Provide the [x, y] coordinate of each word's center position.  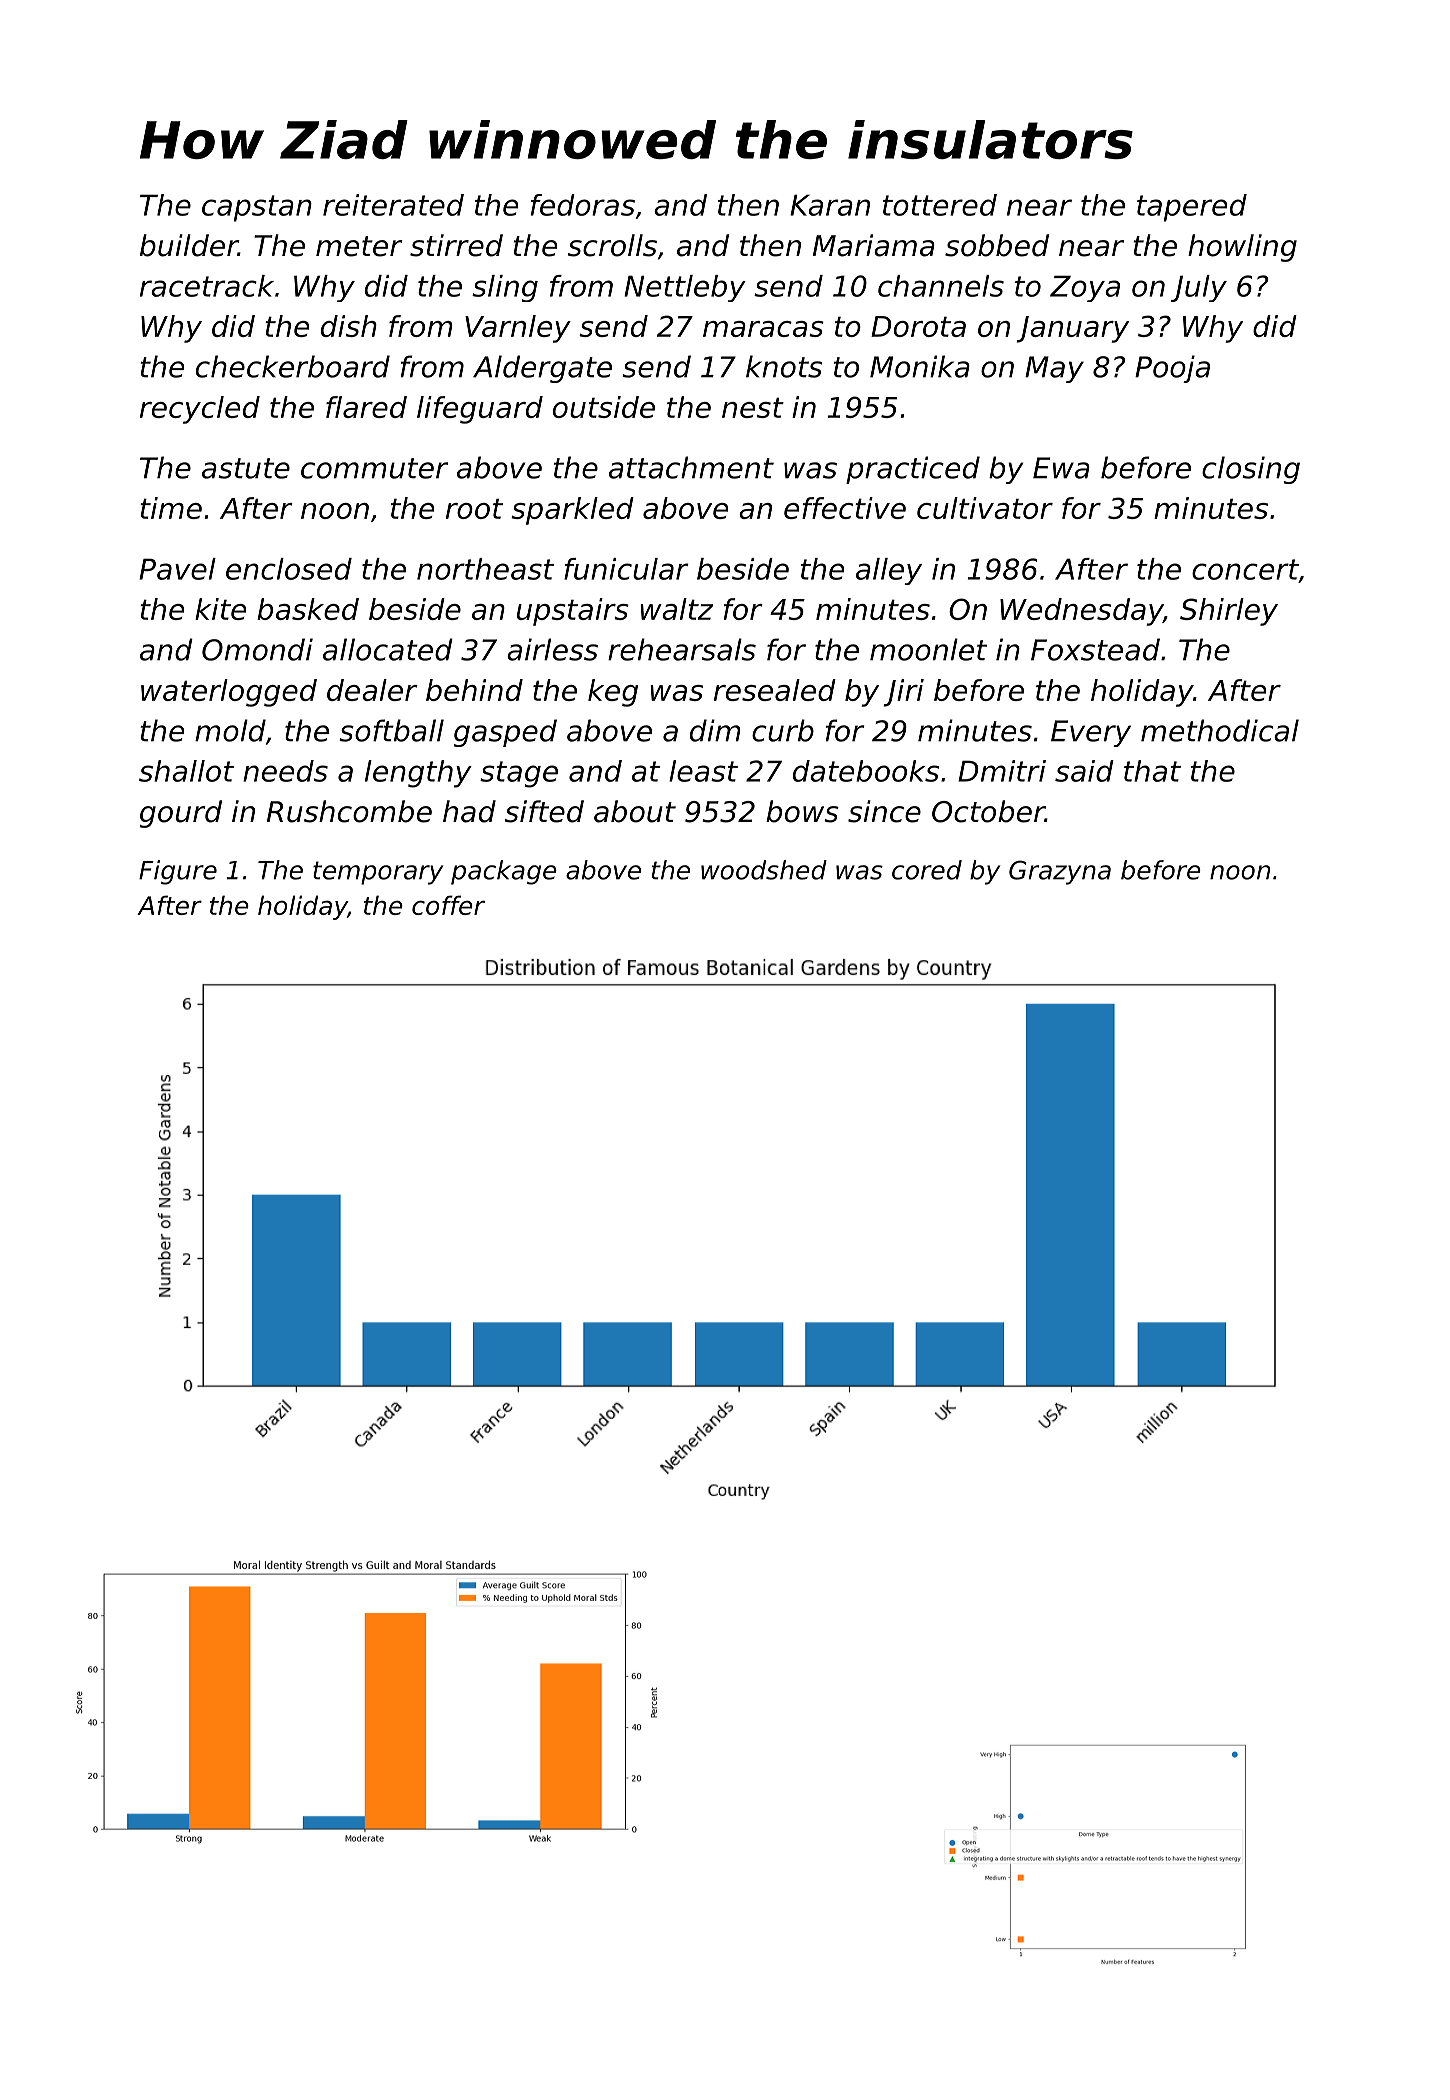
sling [505, 288]
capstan [257, 208]
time [171, 508]
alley [889, 571]
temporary [378, 873]
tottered [940, 205]
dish [349, 326]
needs [285, 771]
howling [1242, 248]
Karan [830, 205]
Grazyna [1060, 872]
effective [845, 508]
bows [802, 811]
